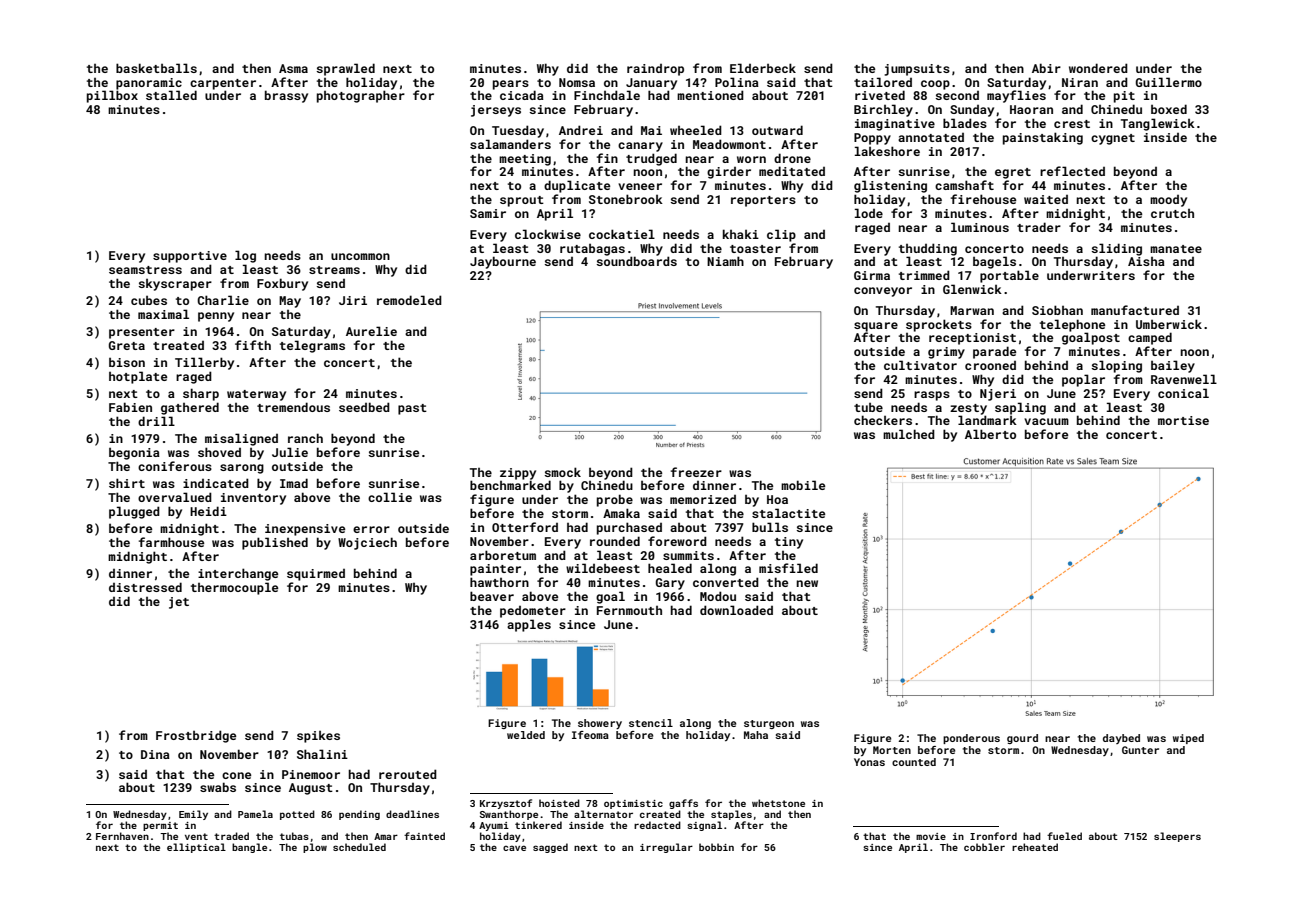  Describe the element at coordinates (655, 70) in the image. I see `raindrop` at that location.
